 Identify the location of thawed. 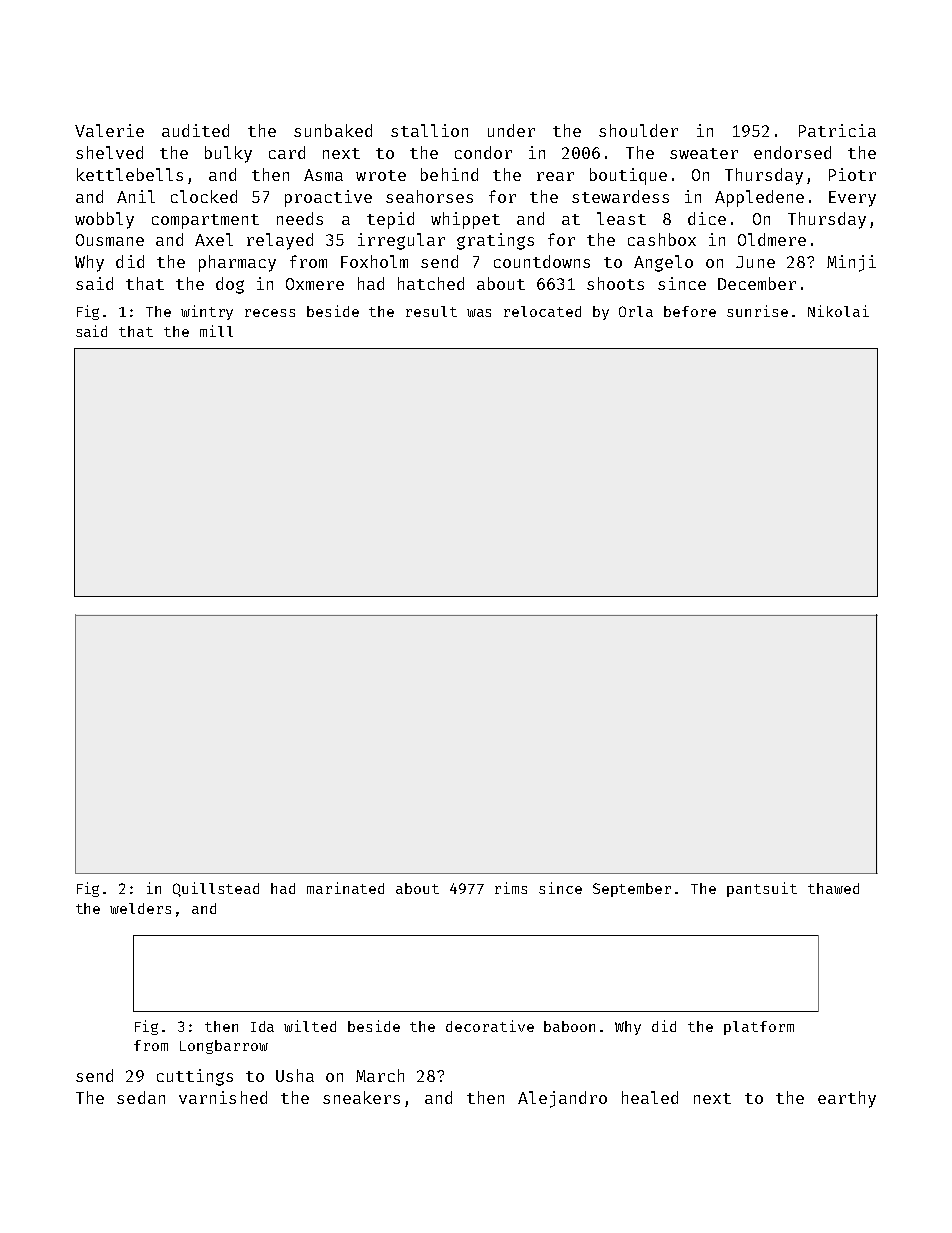
(833, 888).
